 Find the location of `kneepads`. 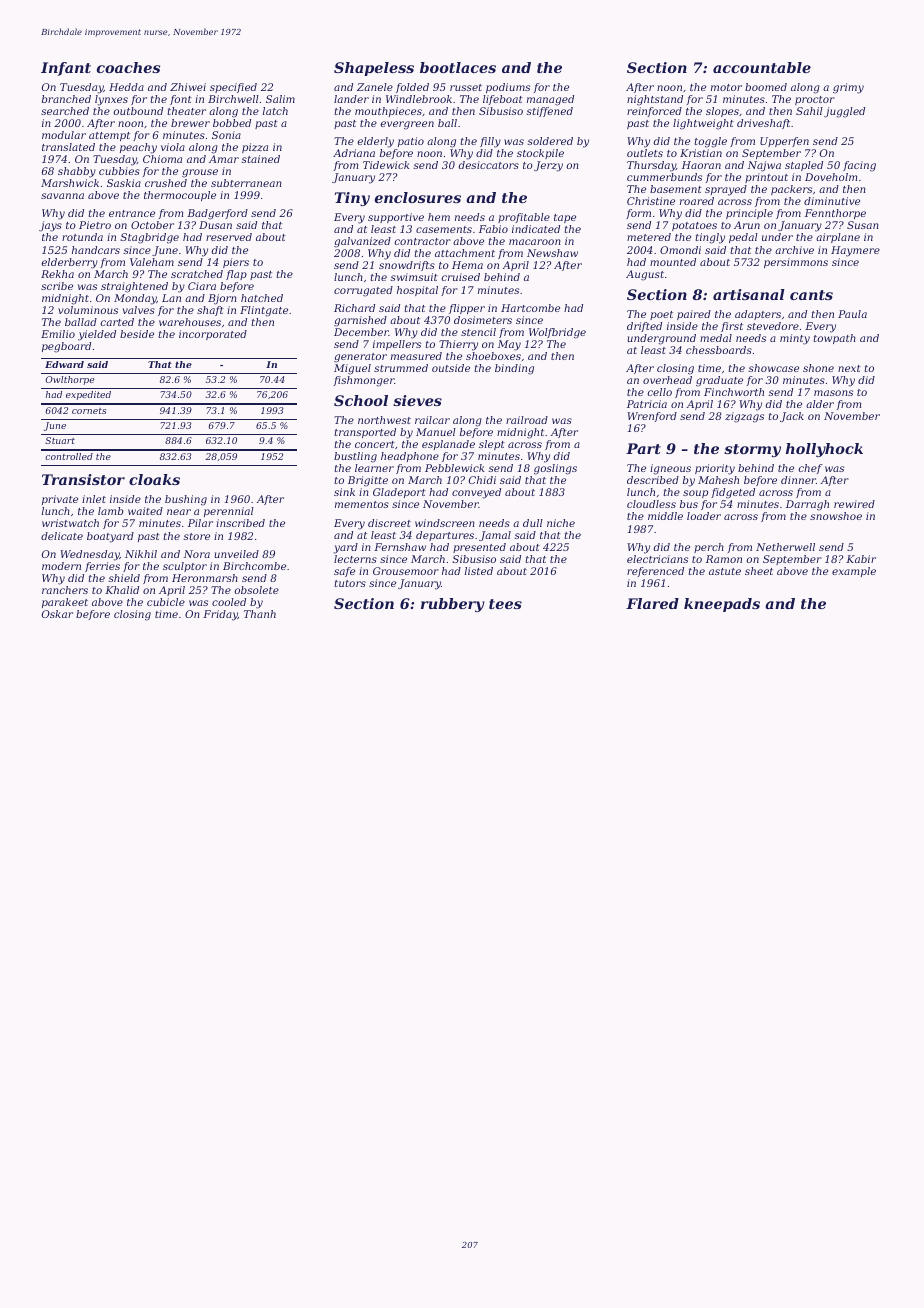

kneepads is located at coordinates (722, 605).
